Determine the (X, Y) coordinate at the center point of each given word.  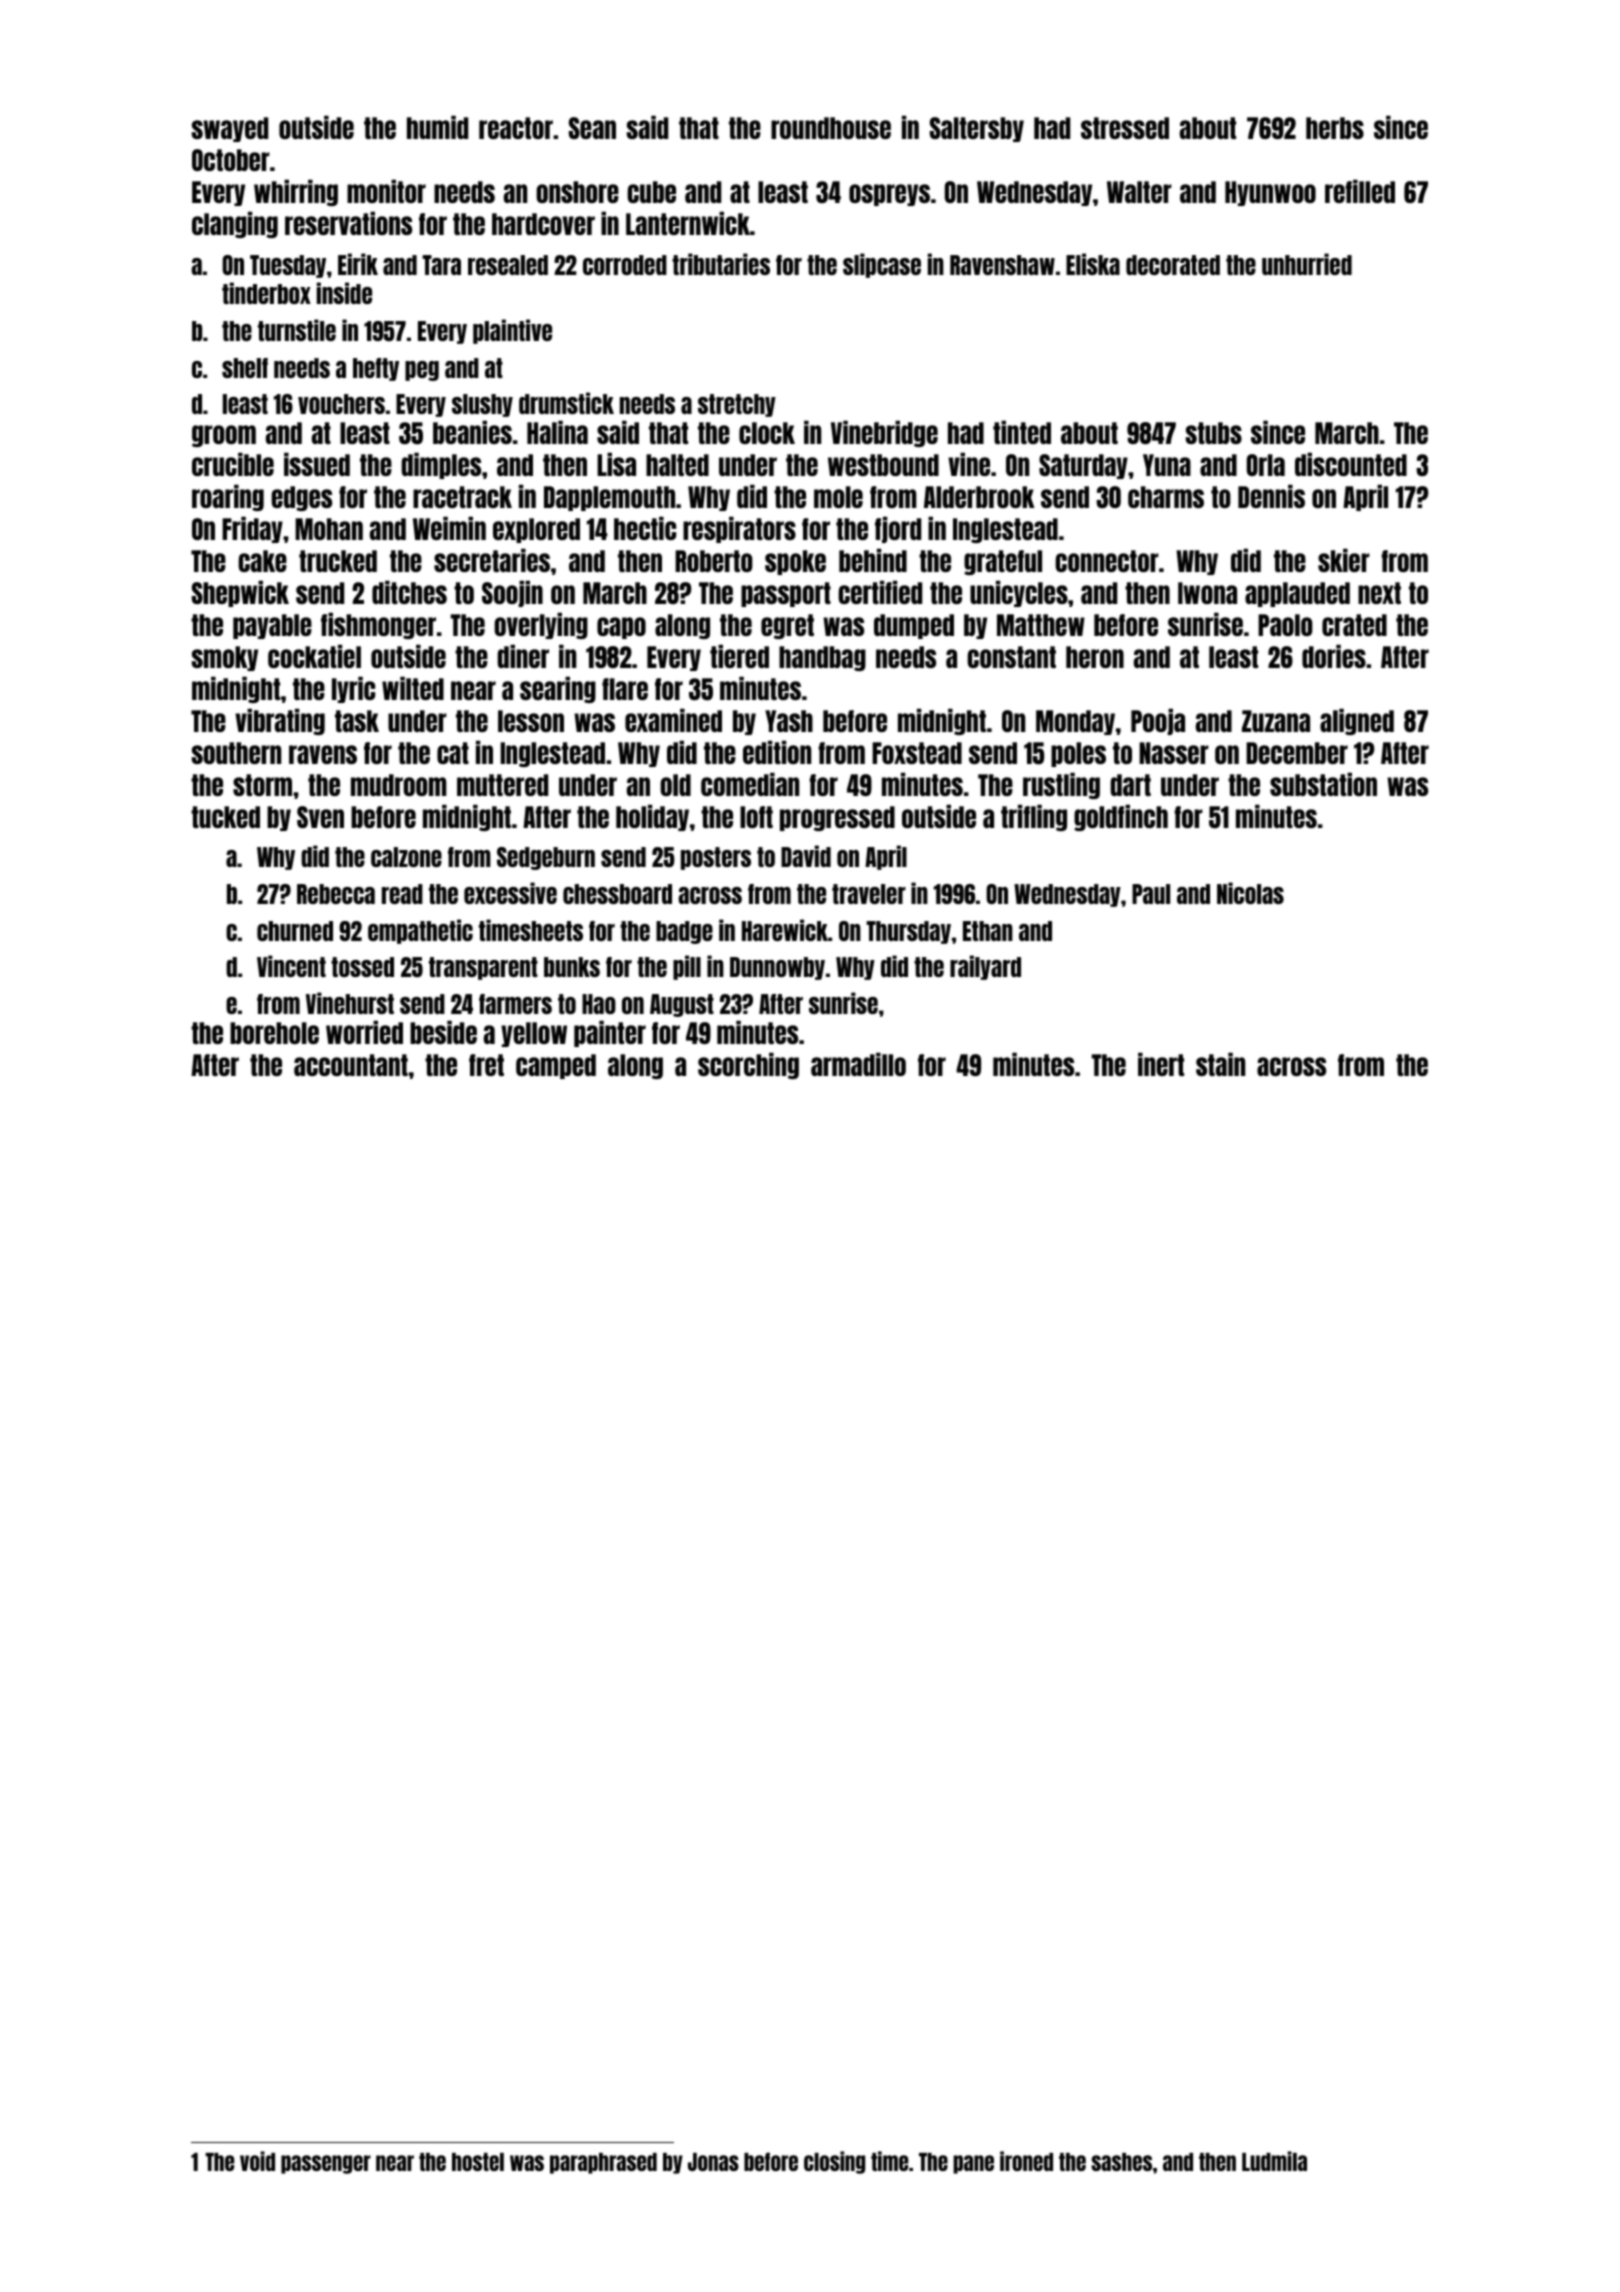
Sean (592, 128)
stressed (1125, 128)
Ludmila (1274, 2161)
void (257, 2161)
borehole (274, 1033)
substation (1323, 784)
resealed (508, 265)
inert (1161, 1064)
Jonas (713, 2162)
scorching (748, 1065)
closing (834, 2162)
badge (684, 932)
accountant (351, 1065)
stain (1220, 1064)
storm (262, 785)
